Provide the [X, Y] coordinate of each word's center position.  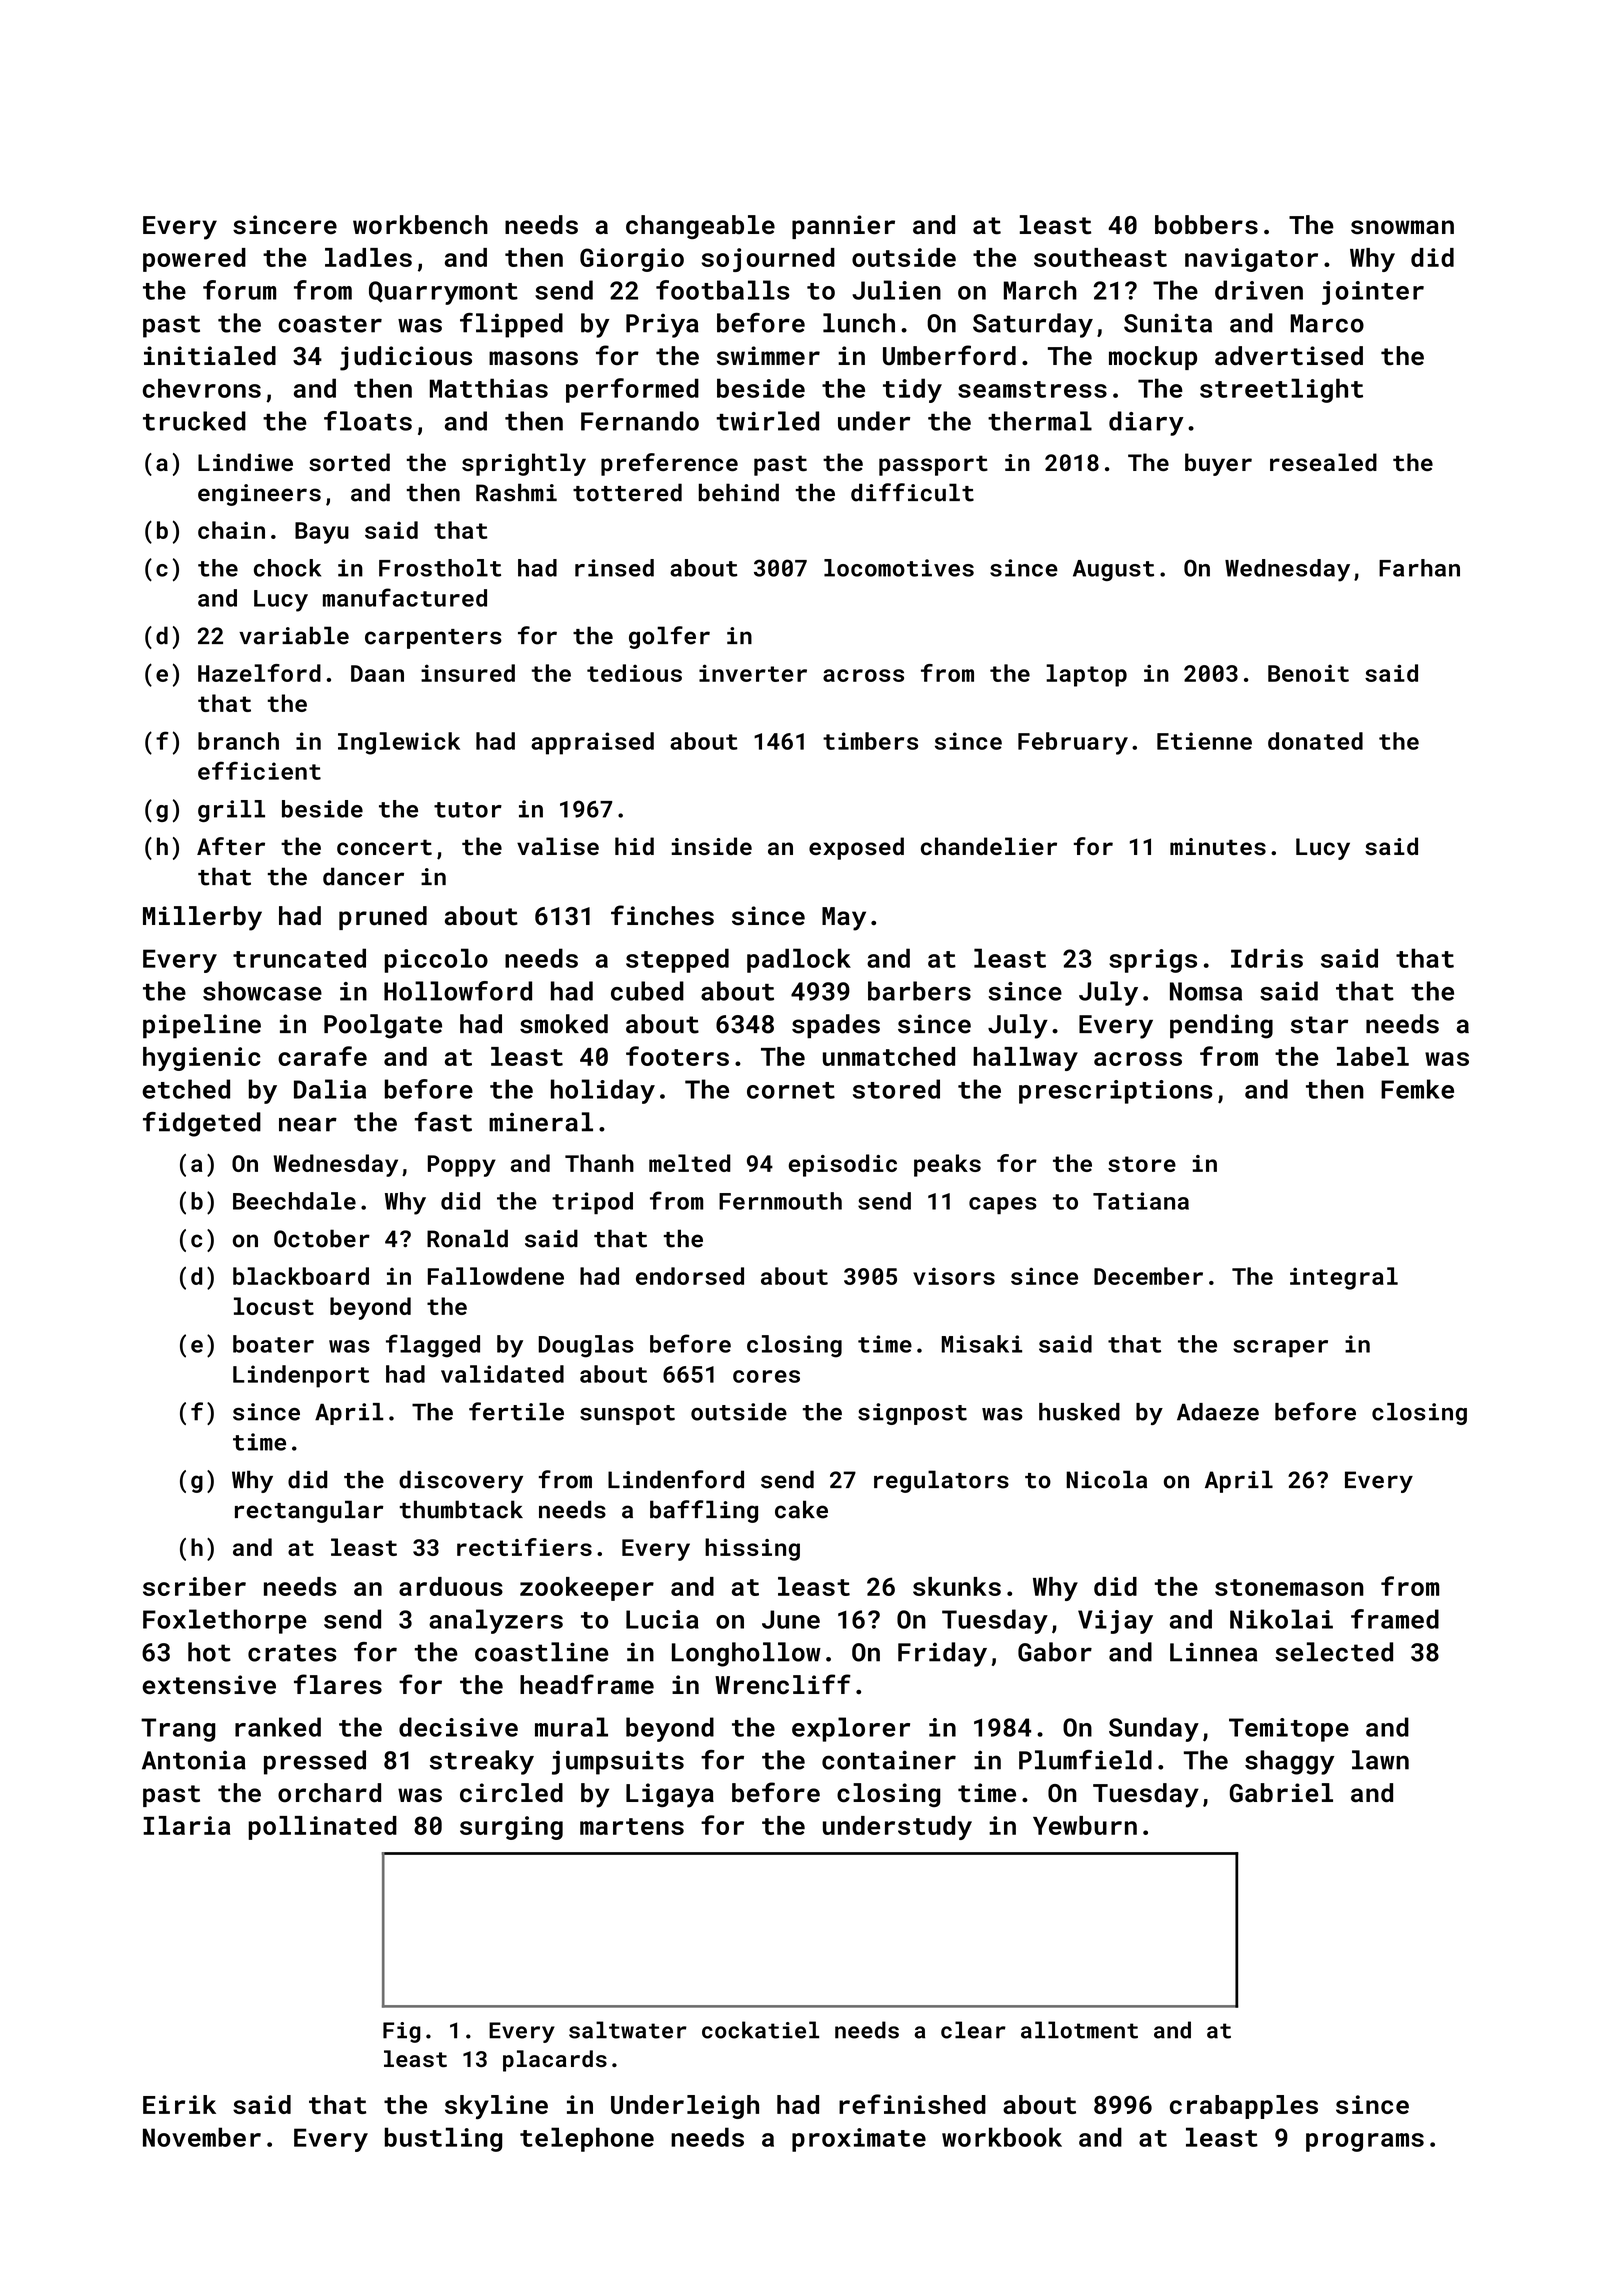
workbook [1002, 2137]
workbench [420, 225]
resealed [1323, 462]
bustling [444, 2139]
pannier [843, 227]
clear [973, 2030]
